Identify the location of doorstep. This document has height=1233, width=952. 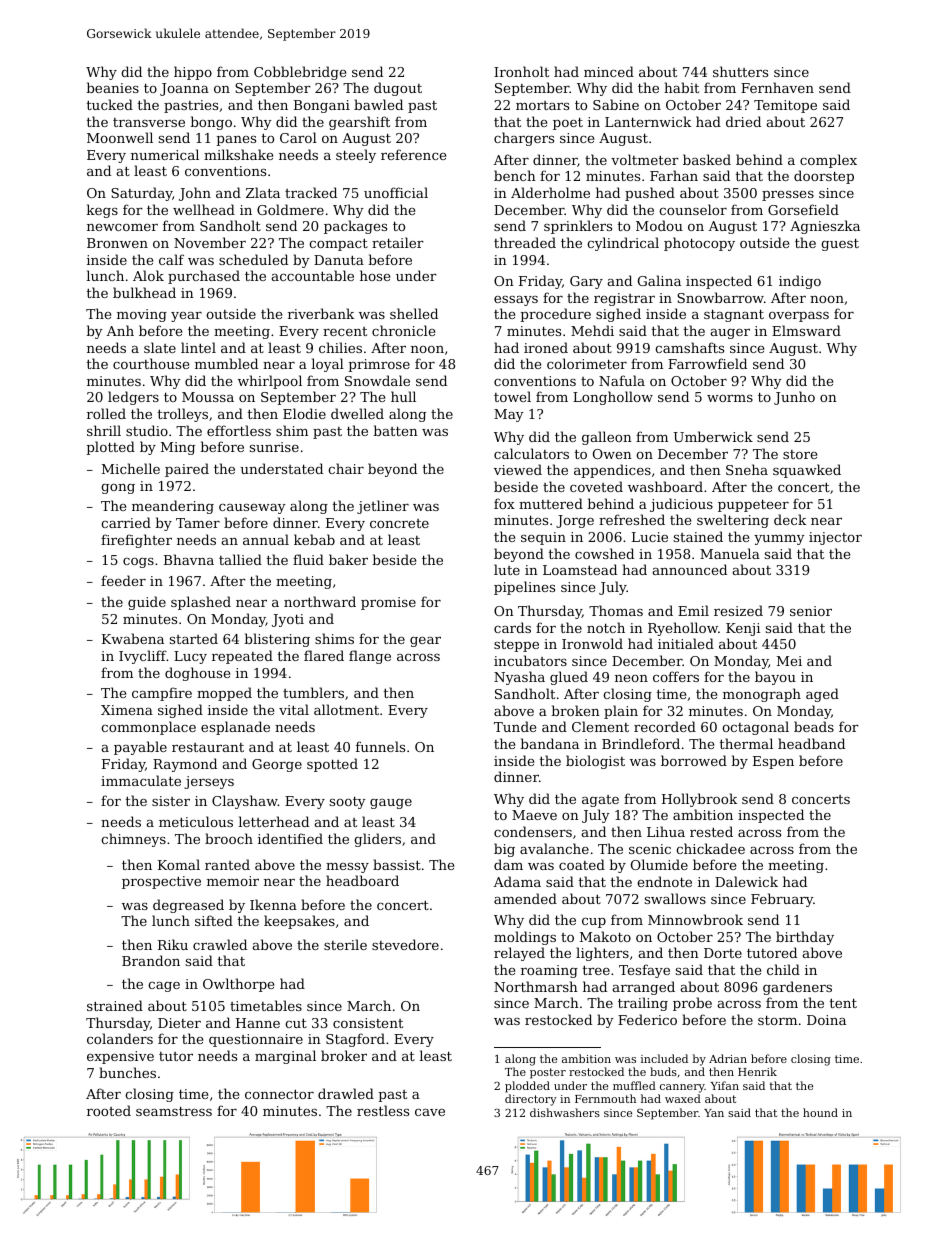
(824, 177).
